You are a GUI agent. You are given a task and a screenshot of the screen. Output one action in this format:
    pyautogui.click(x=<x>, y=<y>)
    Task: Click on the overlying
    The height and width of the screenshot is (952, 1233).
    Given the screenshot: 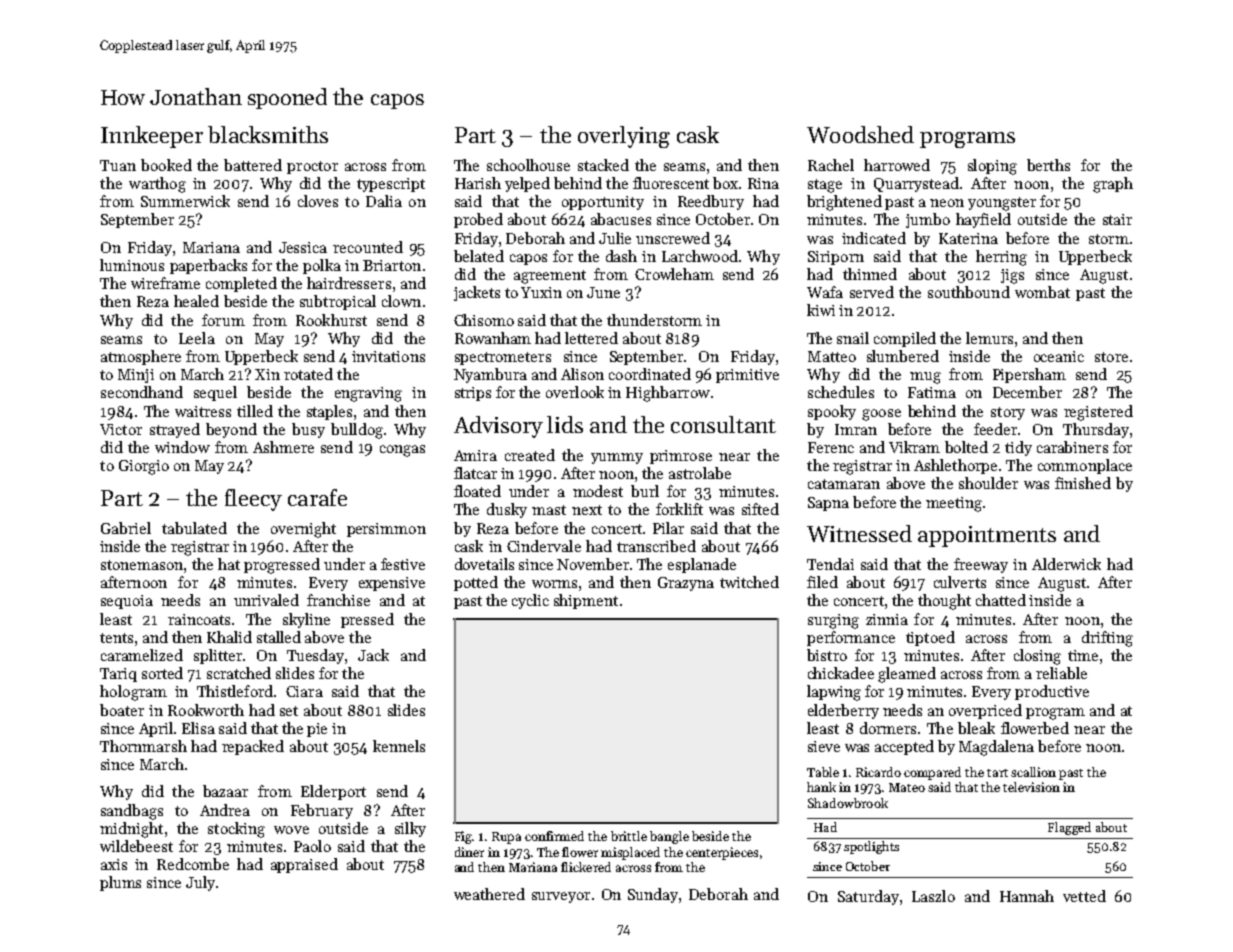 What is the action you would take?
    pyautogui.click(x=624, y=137)
